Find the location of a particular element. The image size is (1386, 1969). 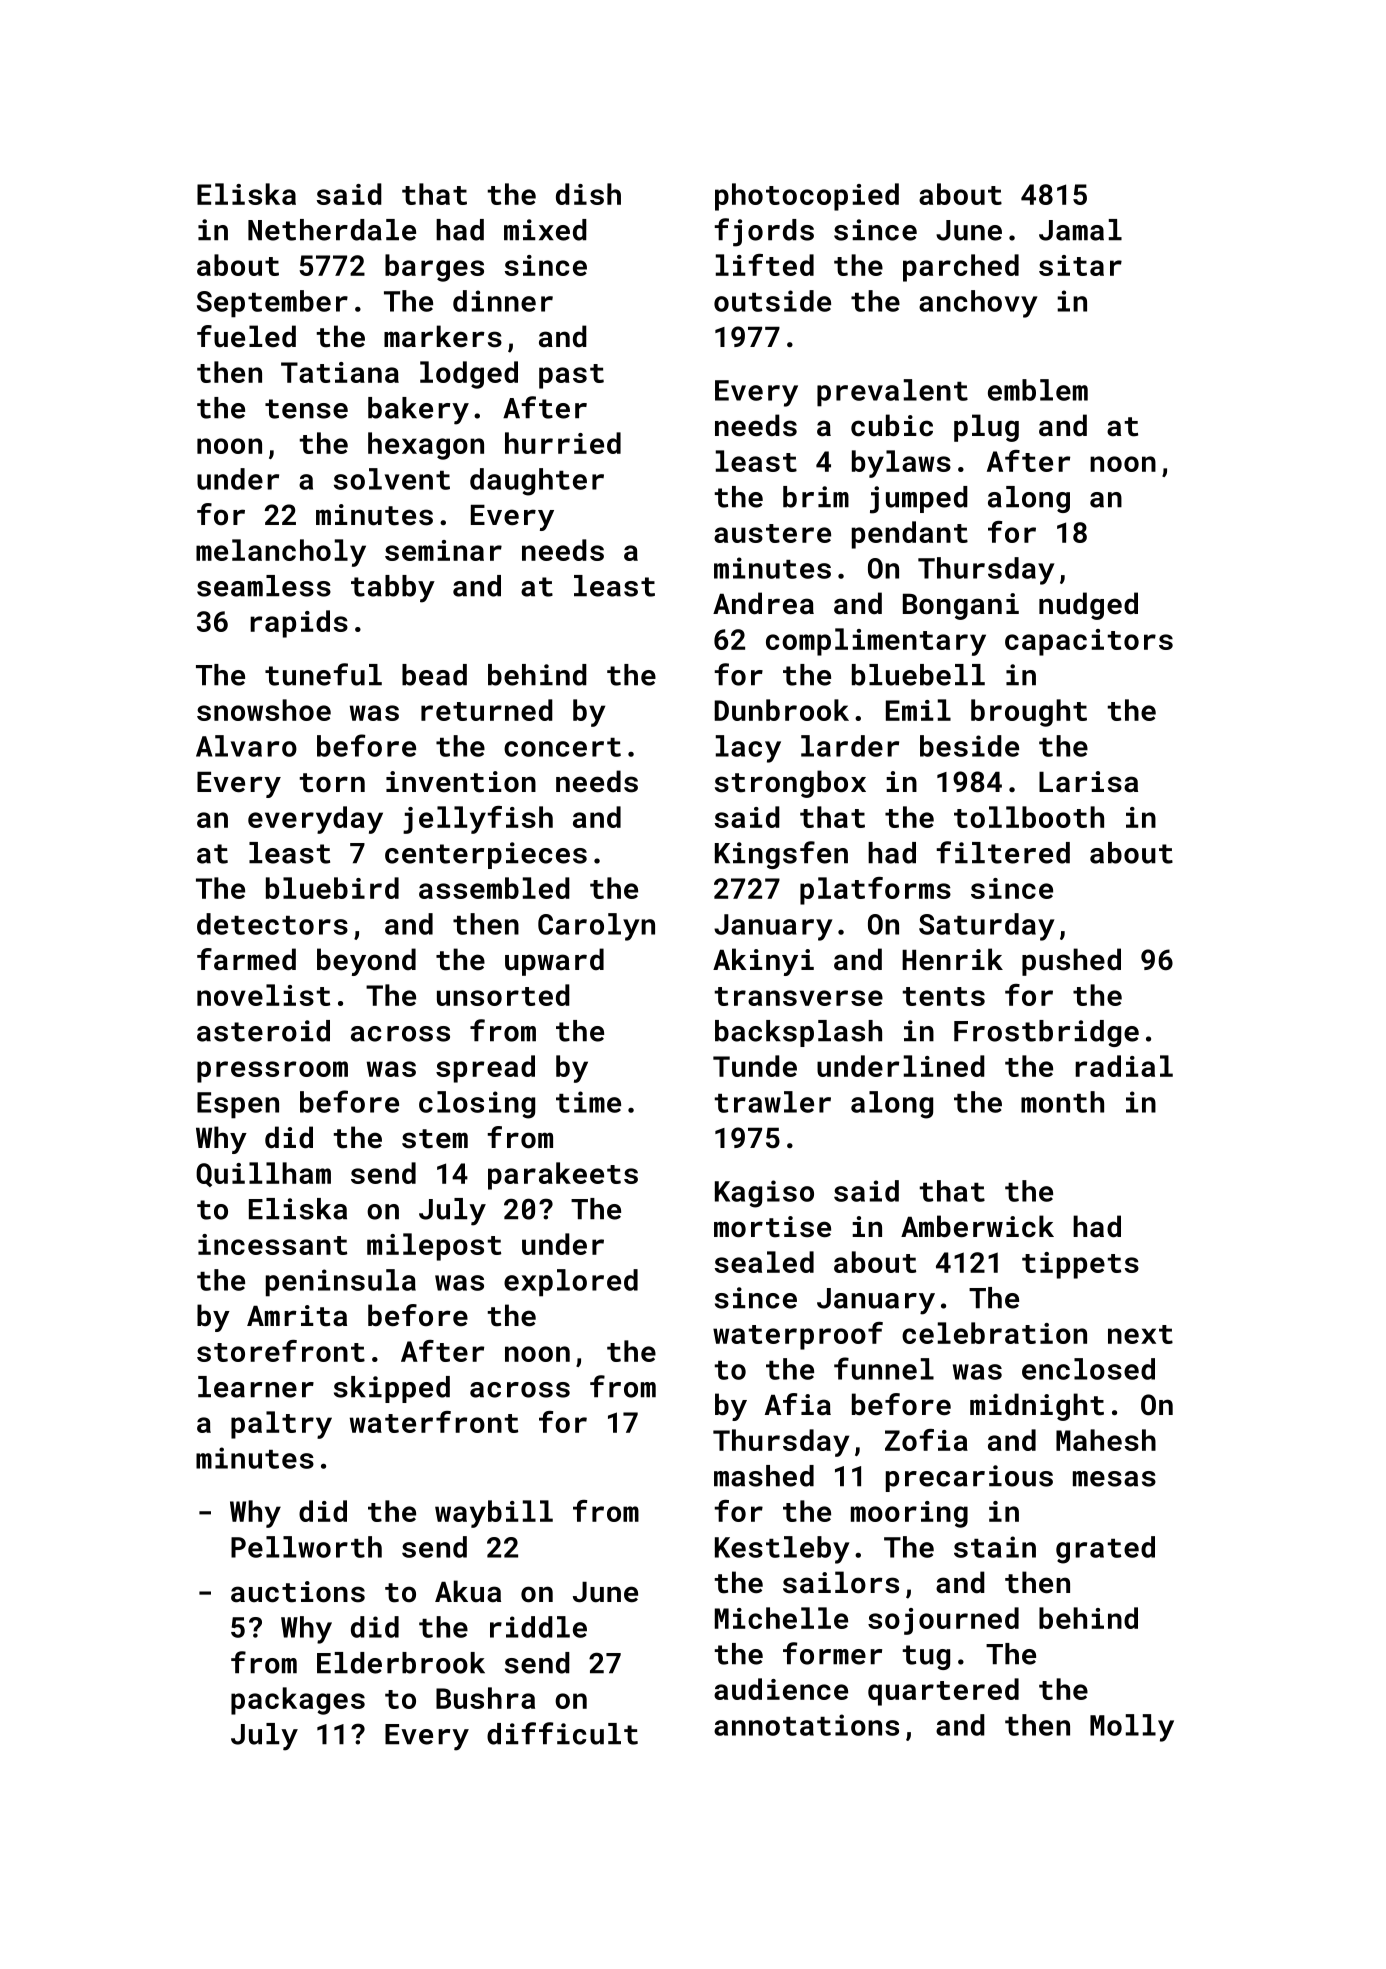

asteroid is located at coordinates (263, 1031).
